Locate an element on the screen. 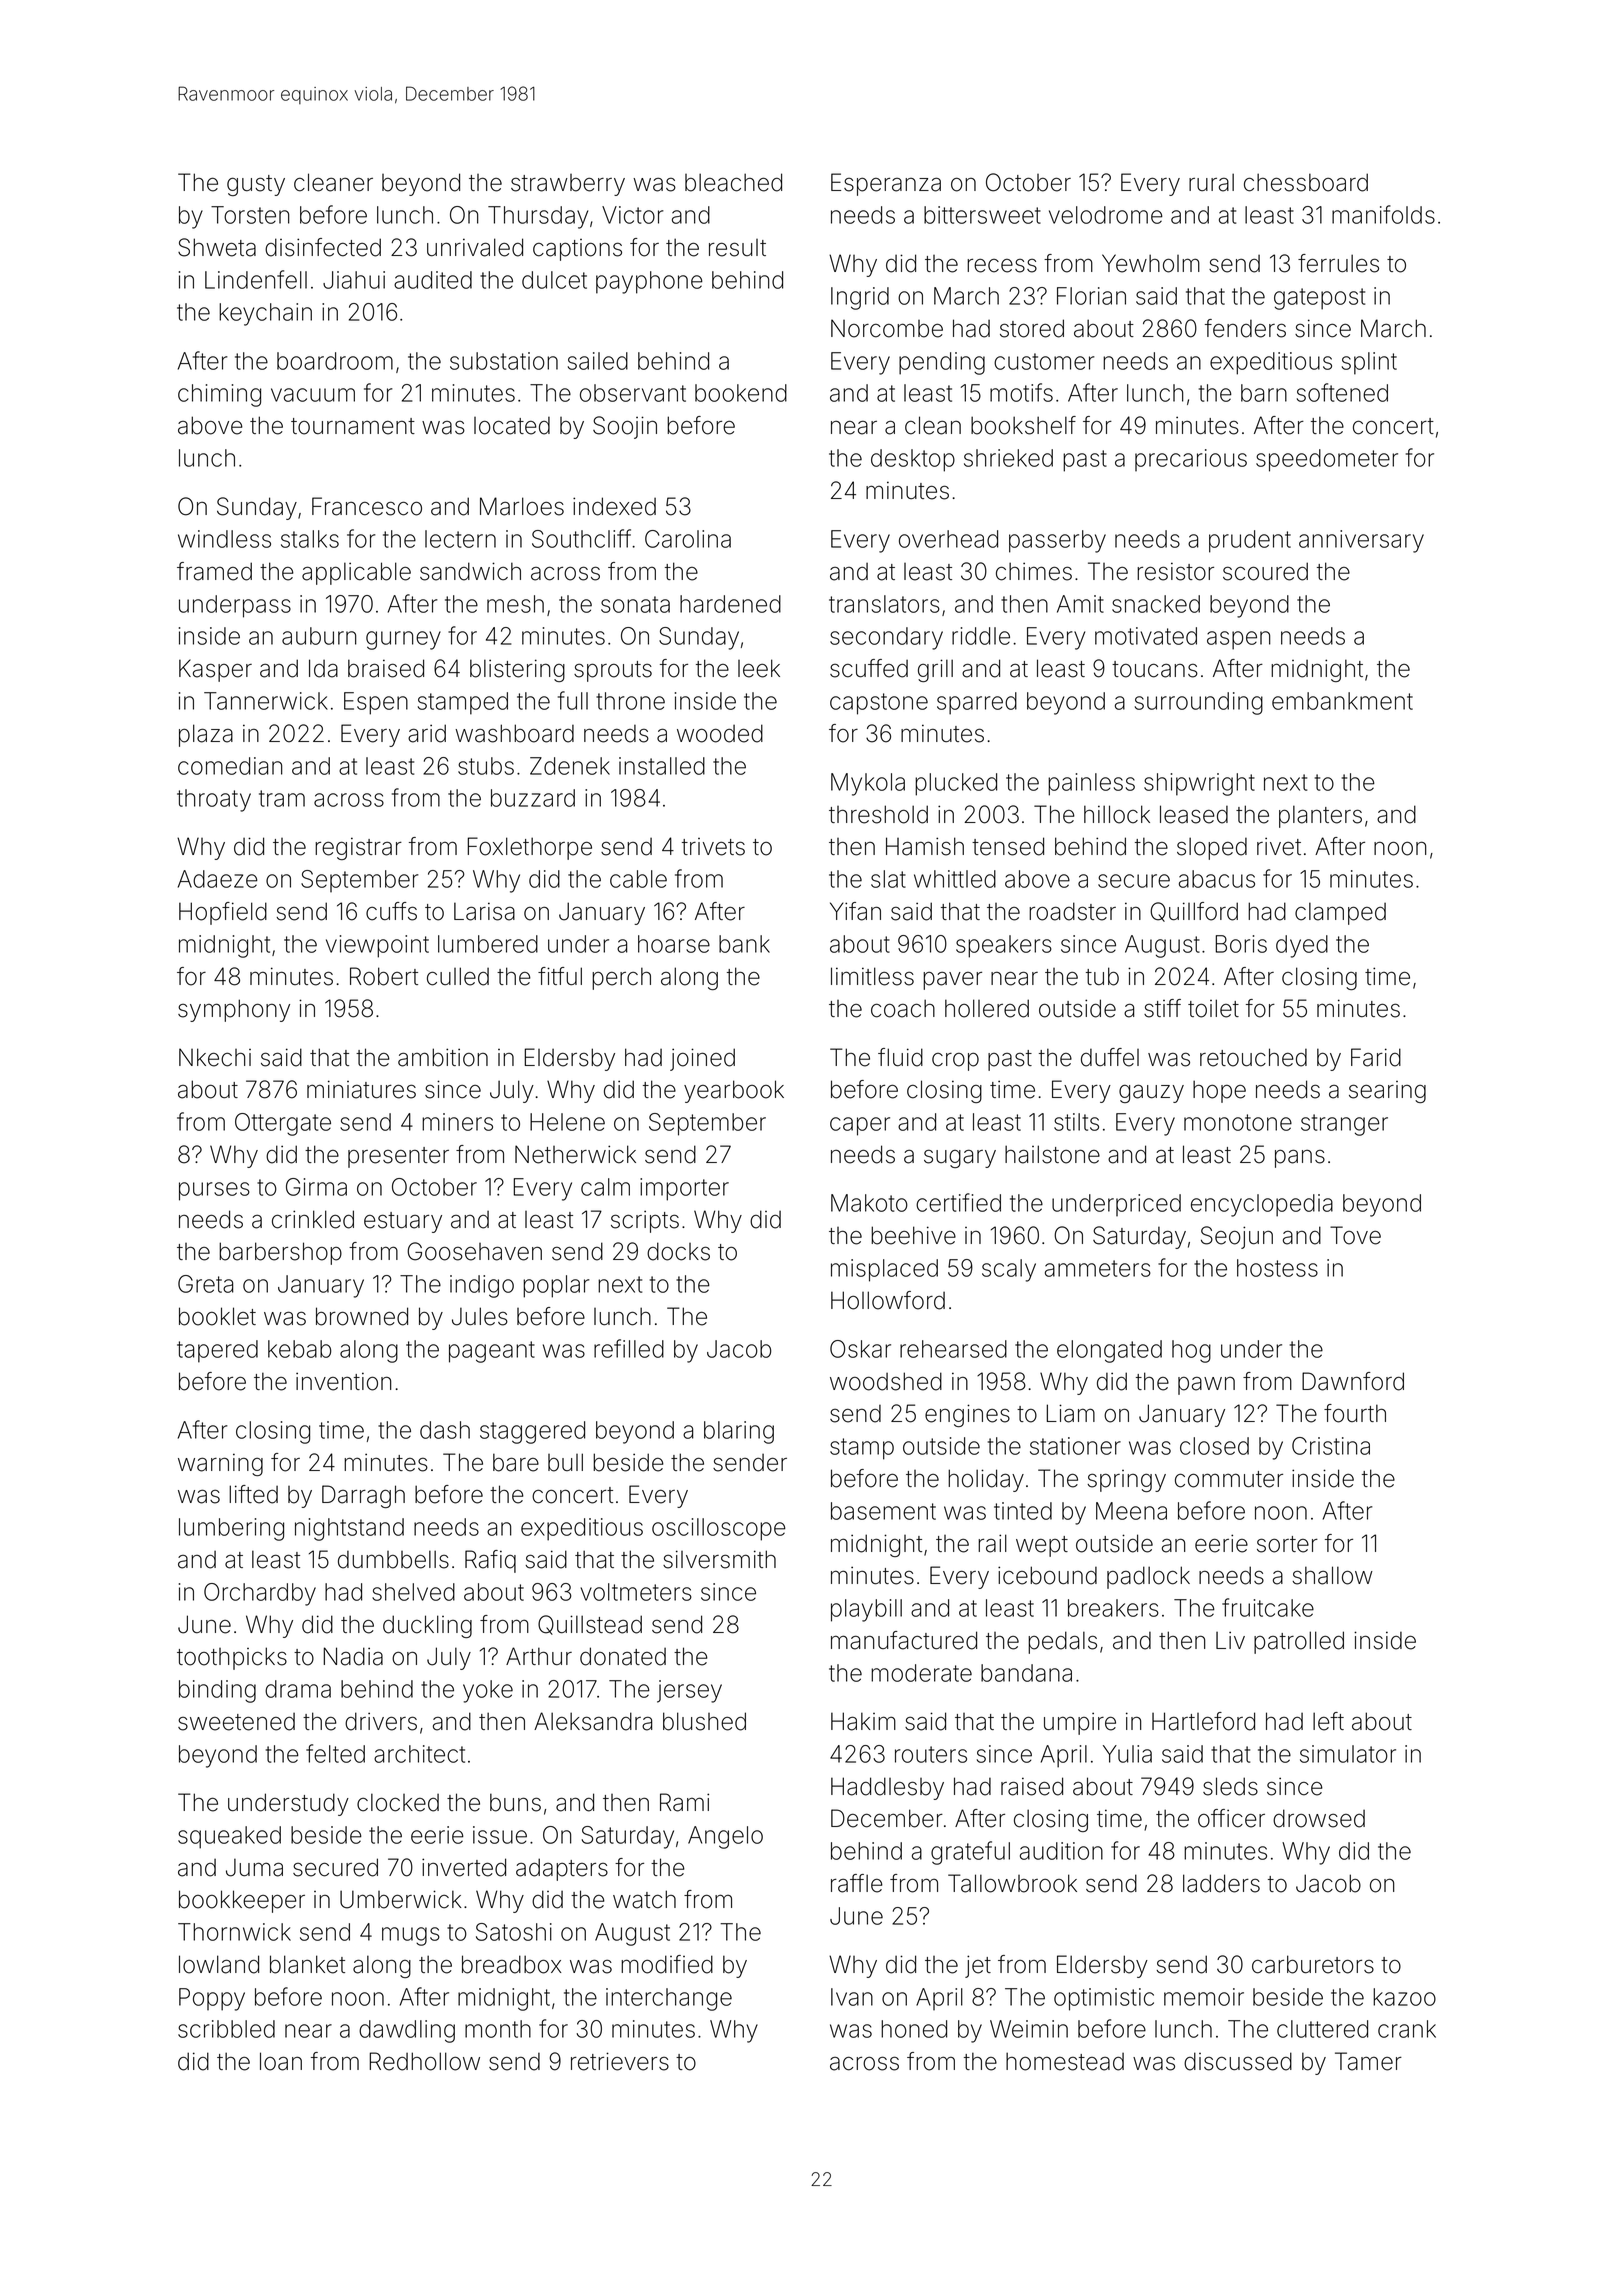 This screenshot has height=2292, width=1620. stored is located at coordinates (1032, 328).
